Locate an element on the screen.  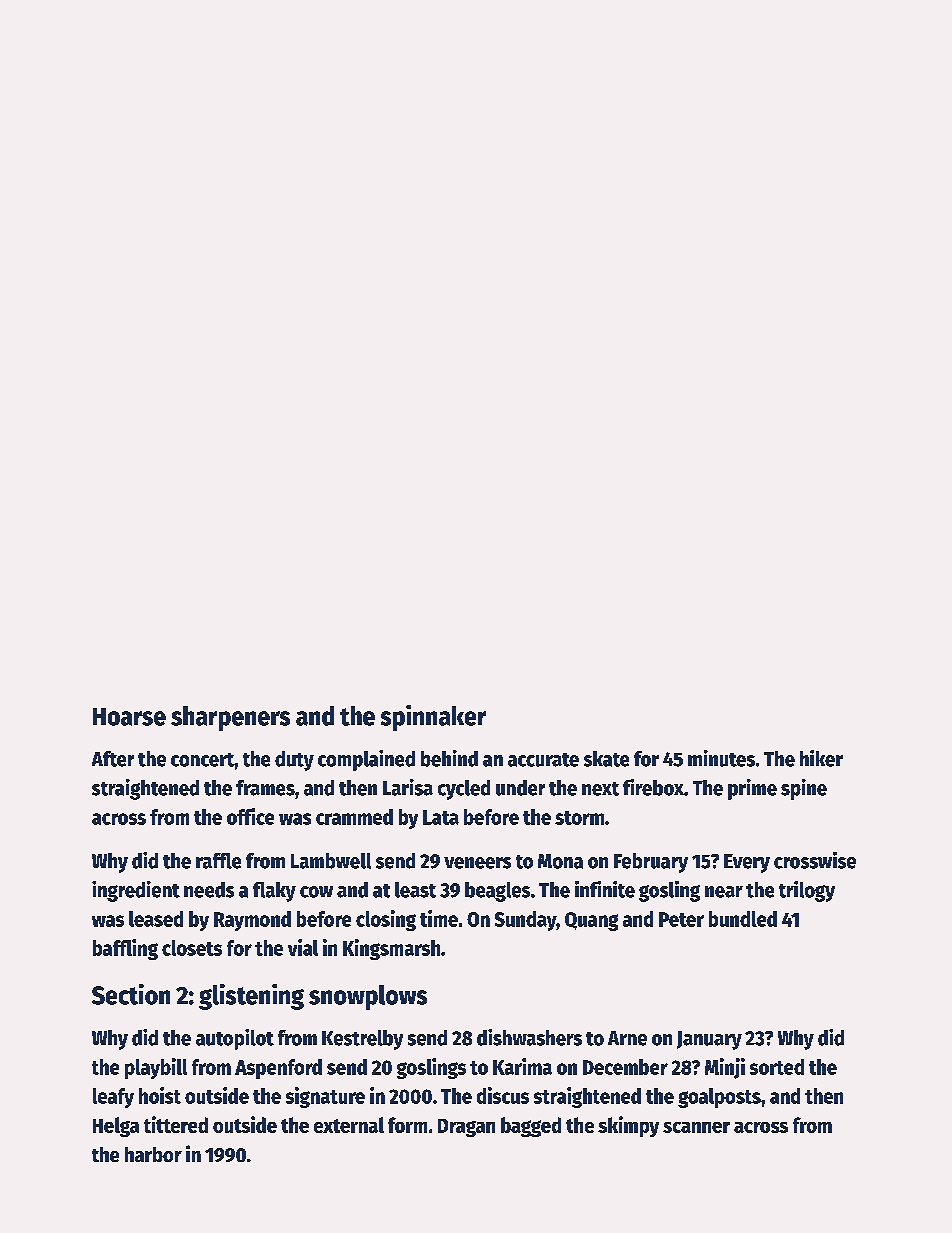
Helga is located at coordinates (116, 1127).
